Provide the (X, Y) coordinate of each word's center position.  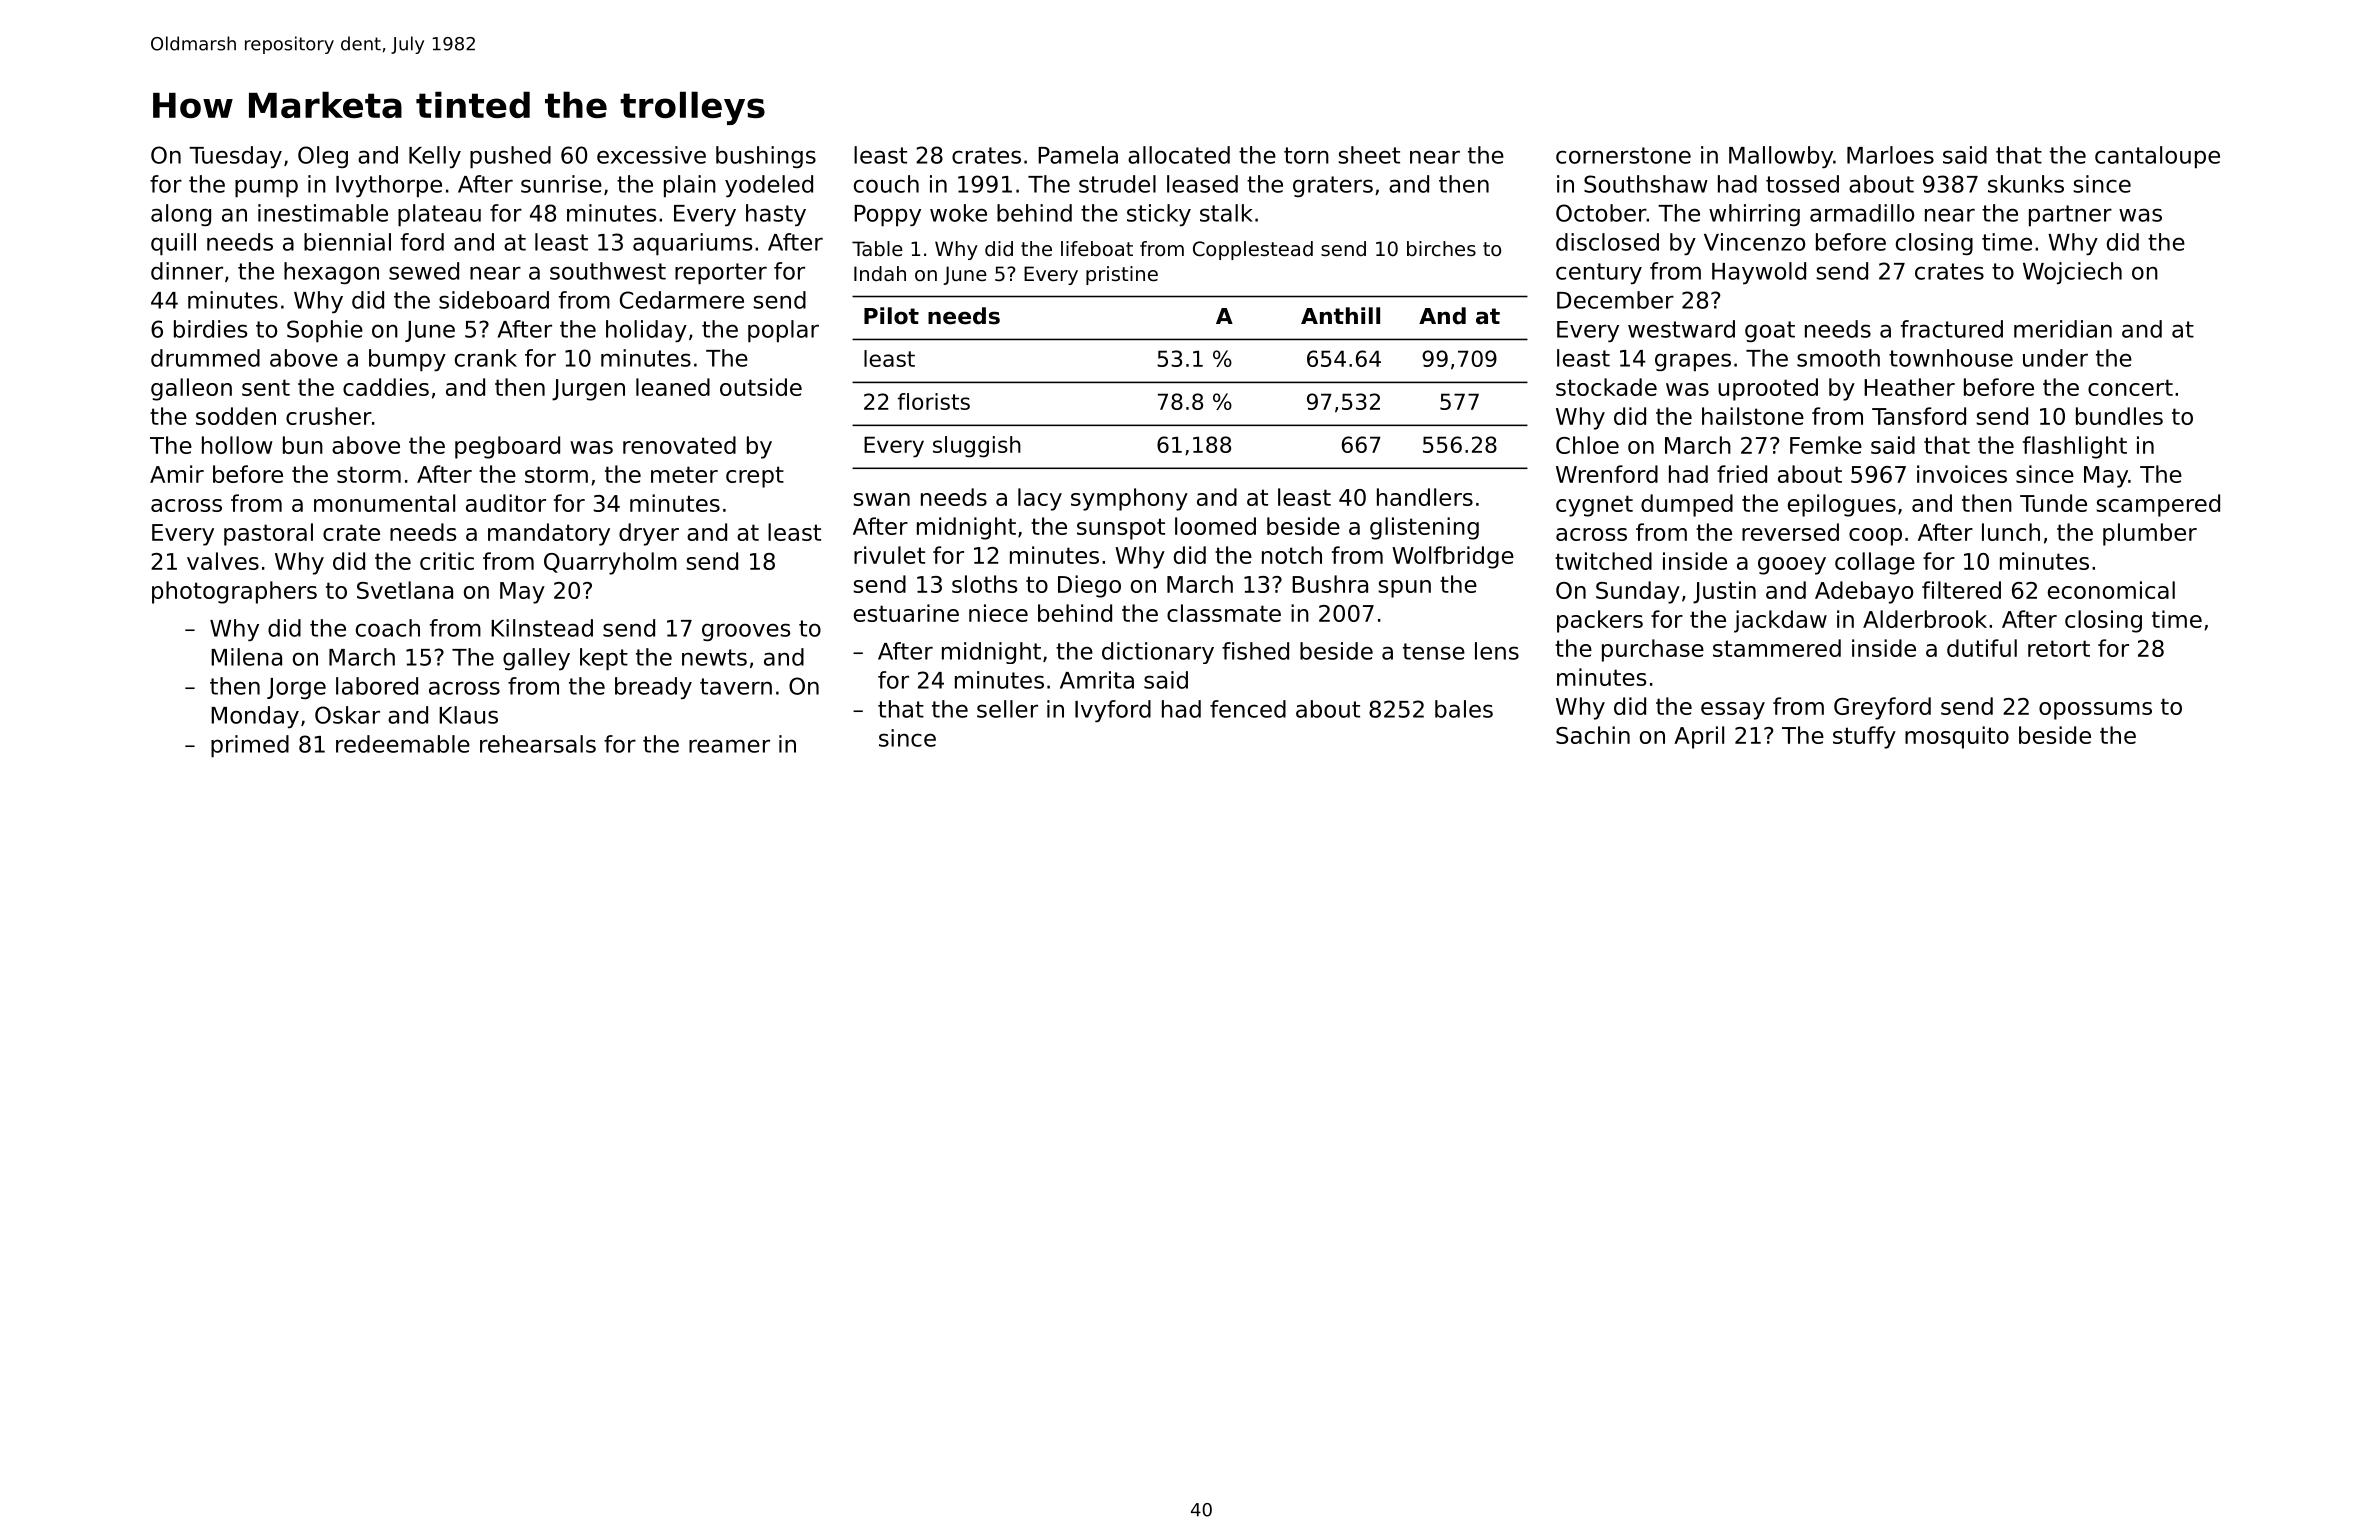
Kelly (435, 157)
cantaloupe (2157, 157)
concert (2130, 387)
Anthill (1340, 315)
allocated (1179, 155)
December (1615, 300)
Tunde (2053, 503)
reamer (729, 746)
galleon (191, 389)
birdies (210, 329)
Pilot (891, 316)
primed (250, 746)
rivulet (889, 555)
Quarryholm (610, 563)
